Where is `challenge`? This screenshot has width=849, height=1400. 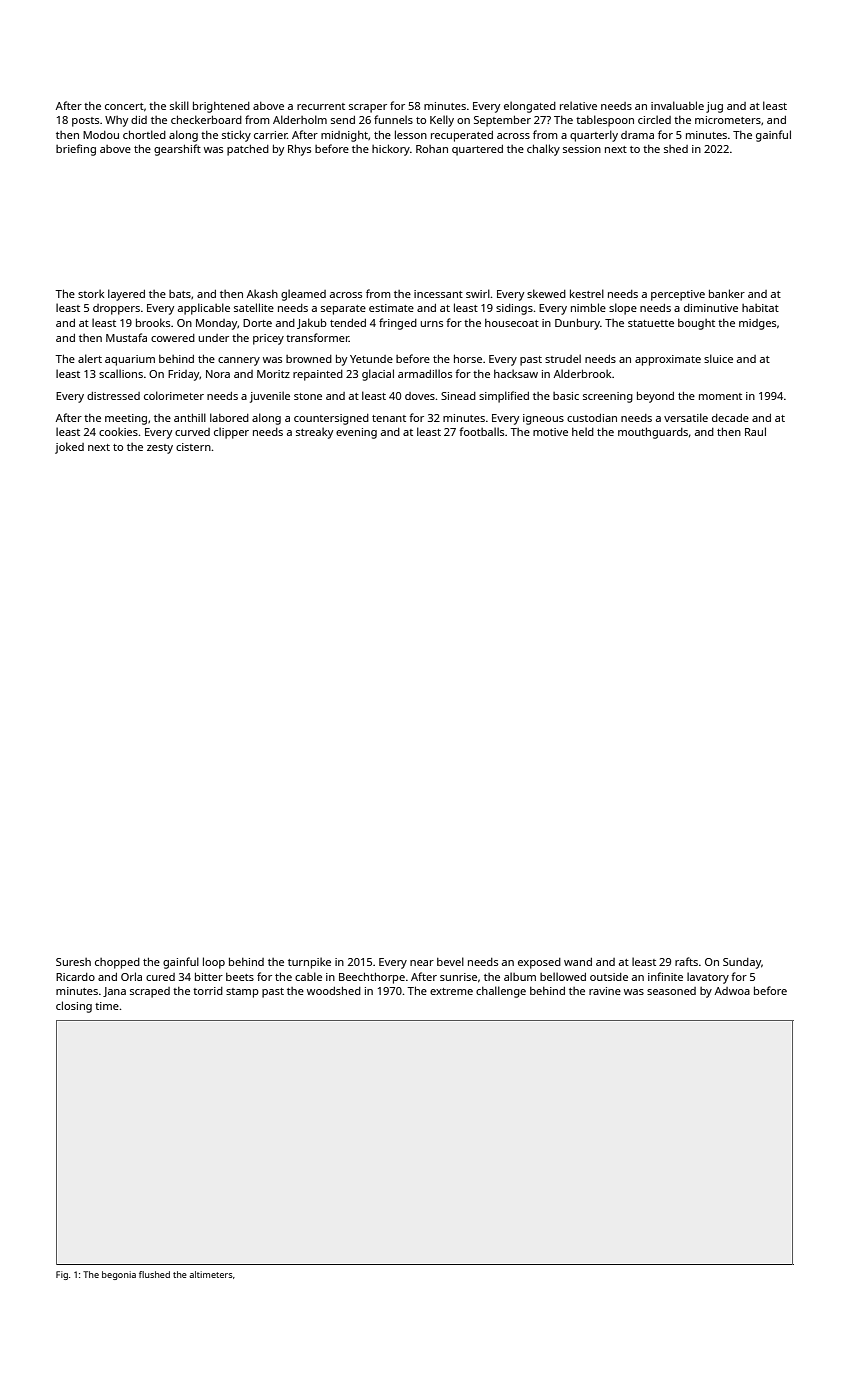
challenge is located at coordinates (501, 992).
